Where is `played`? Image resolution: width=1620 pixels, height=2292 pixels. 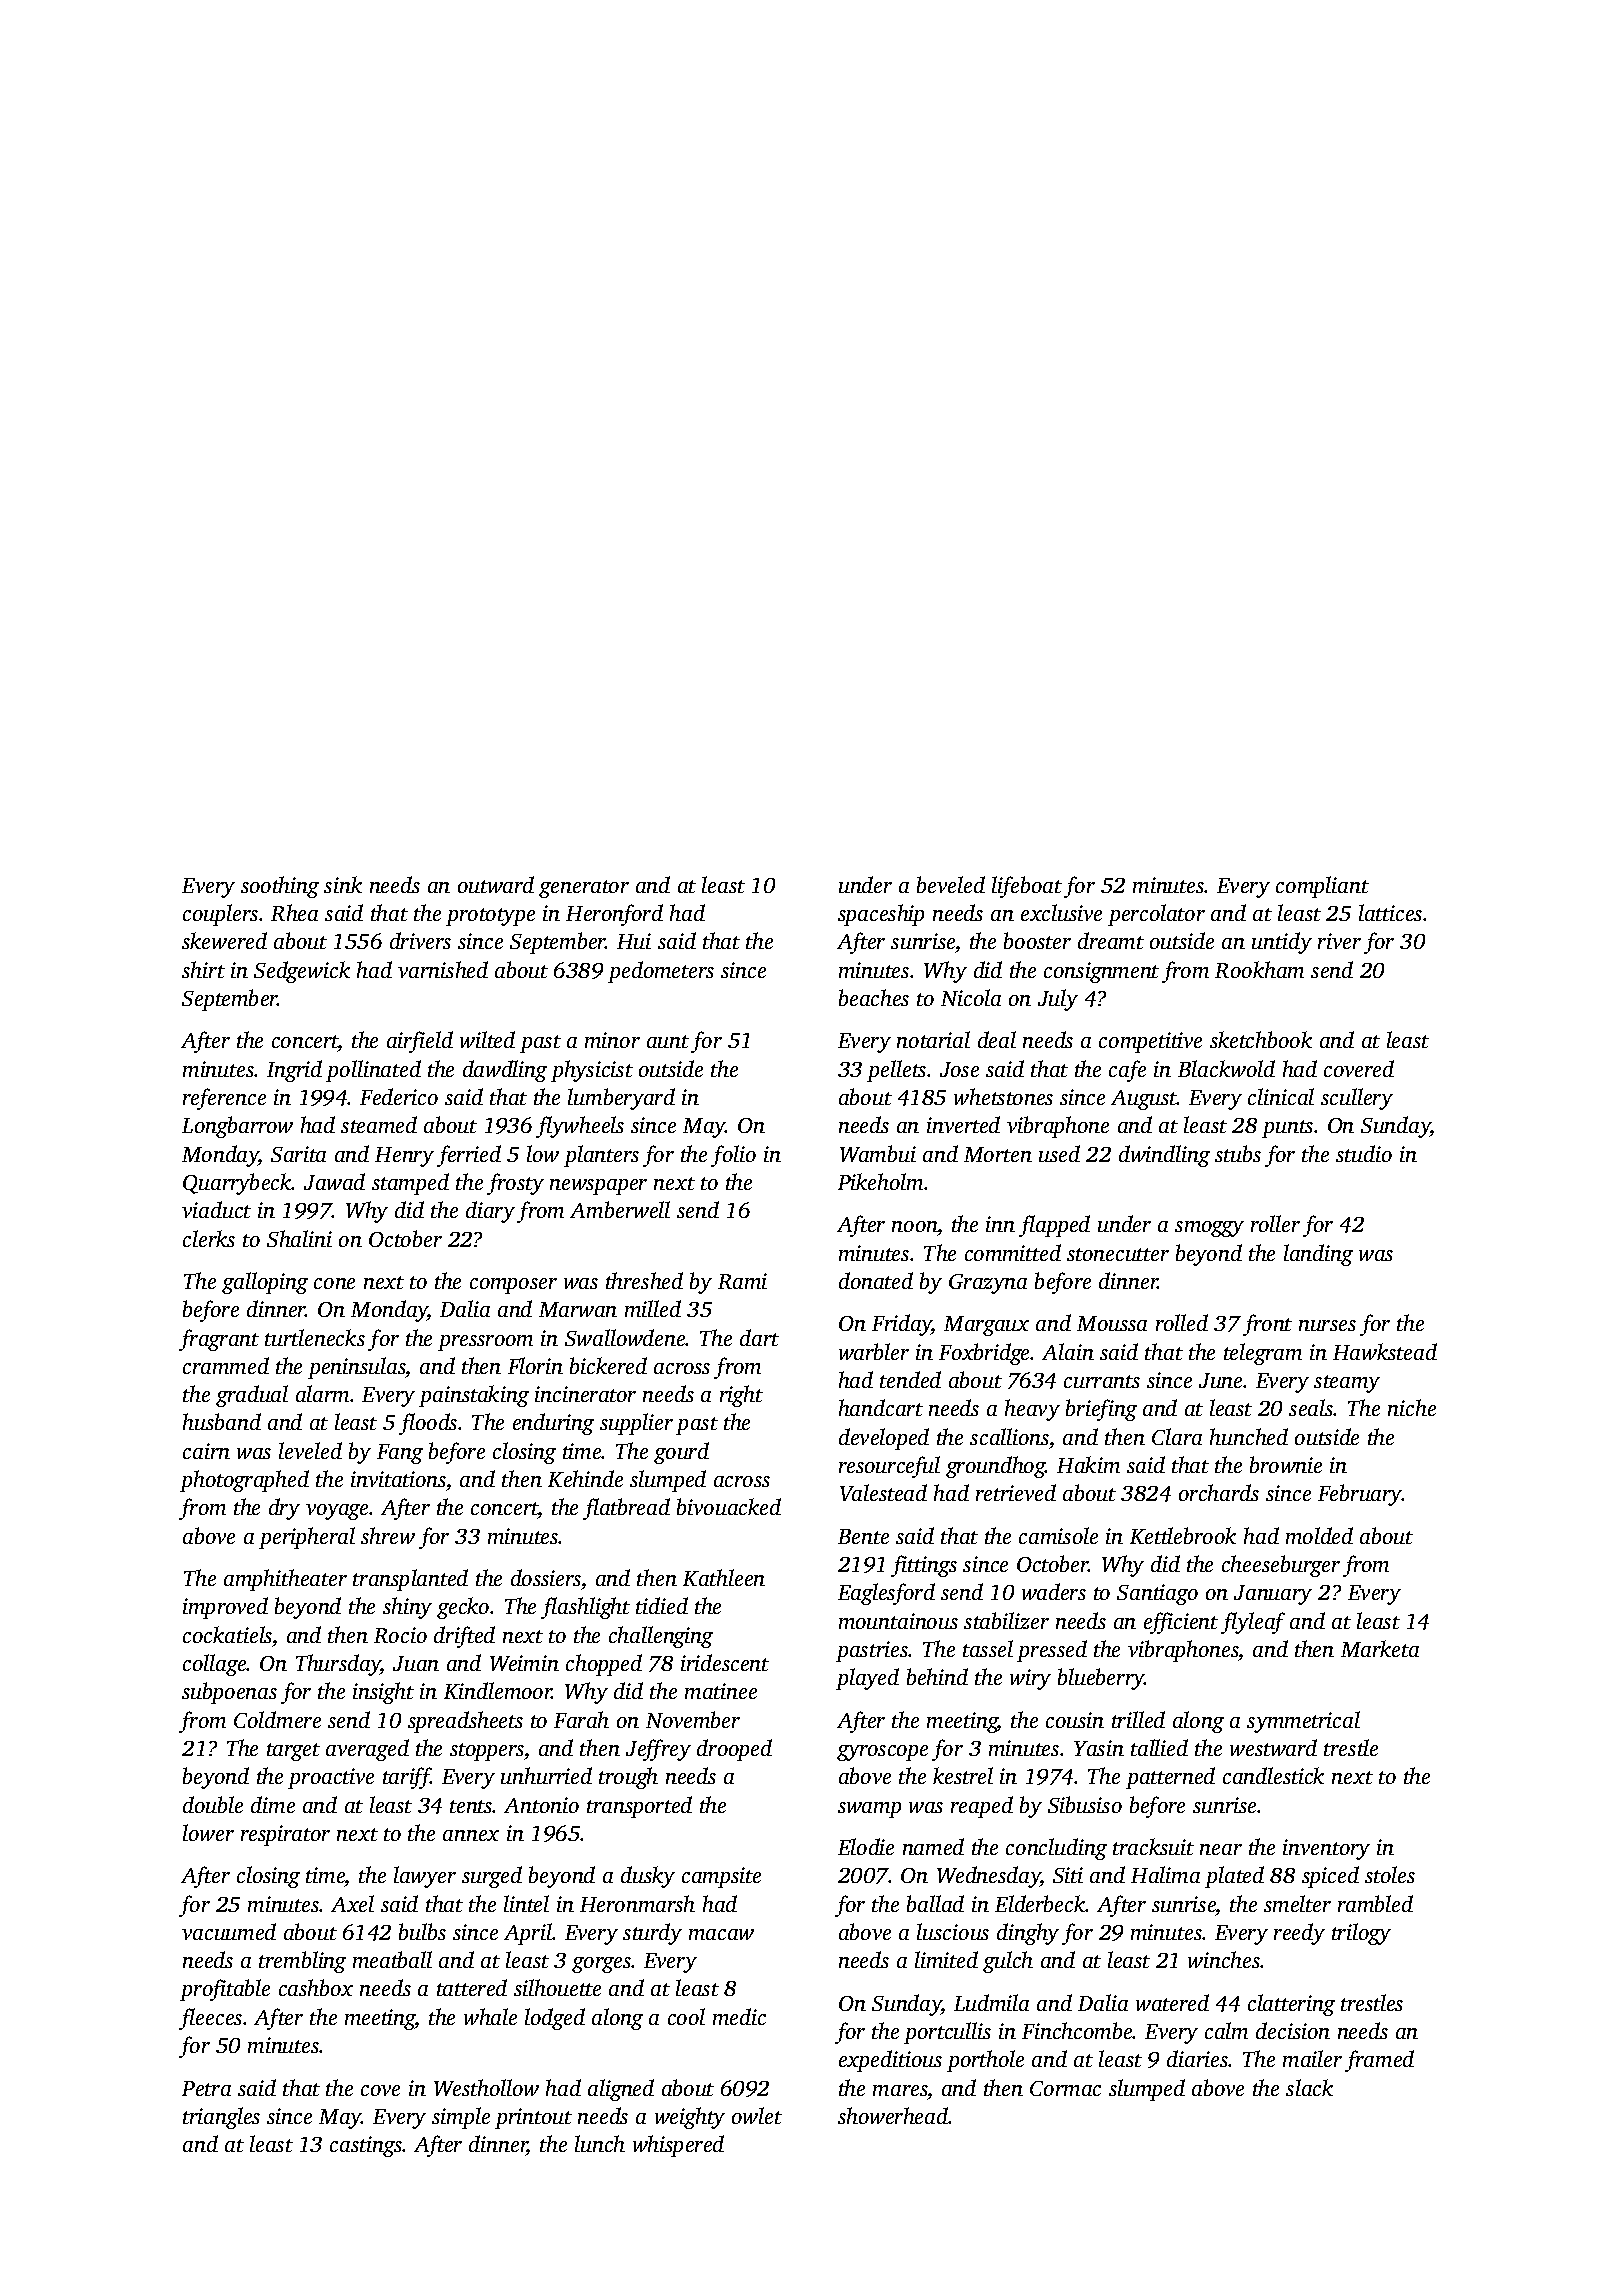
played is located at coordinates (867, 1679).
